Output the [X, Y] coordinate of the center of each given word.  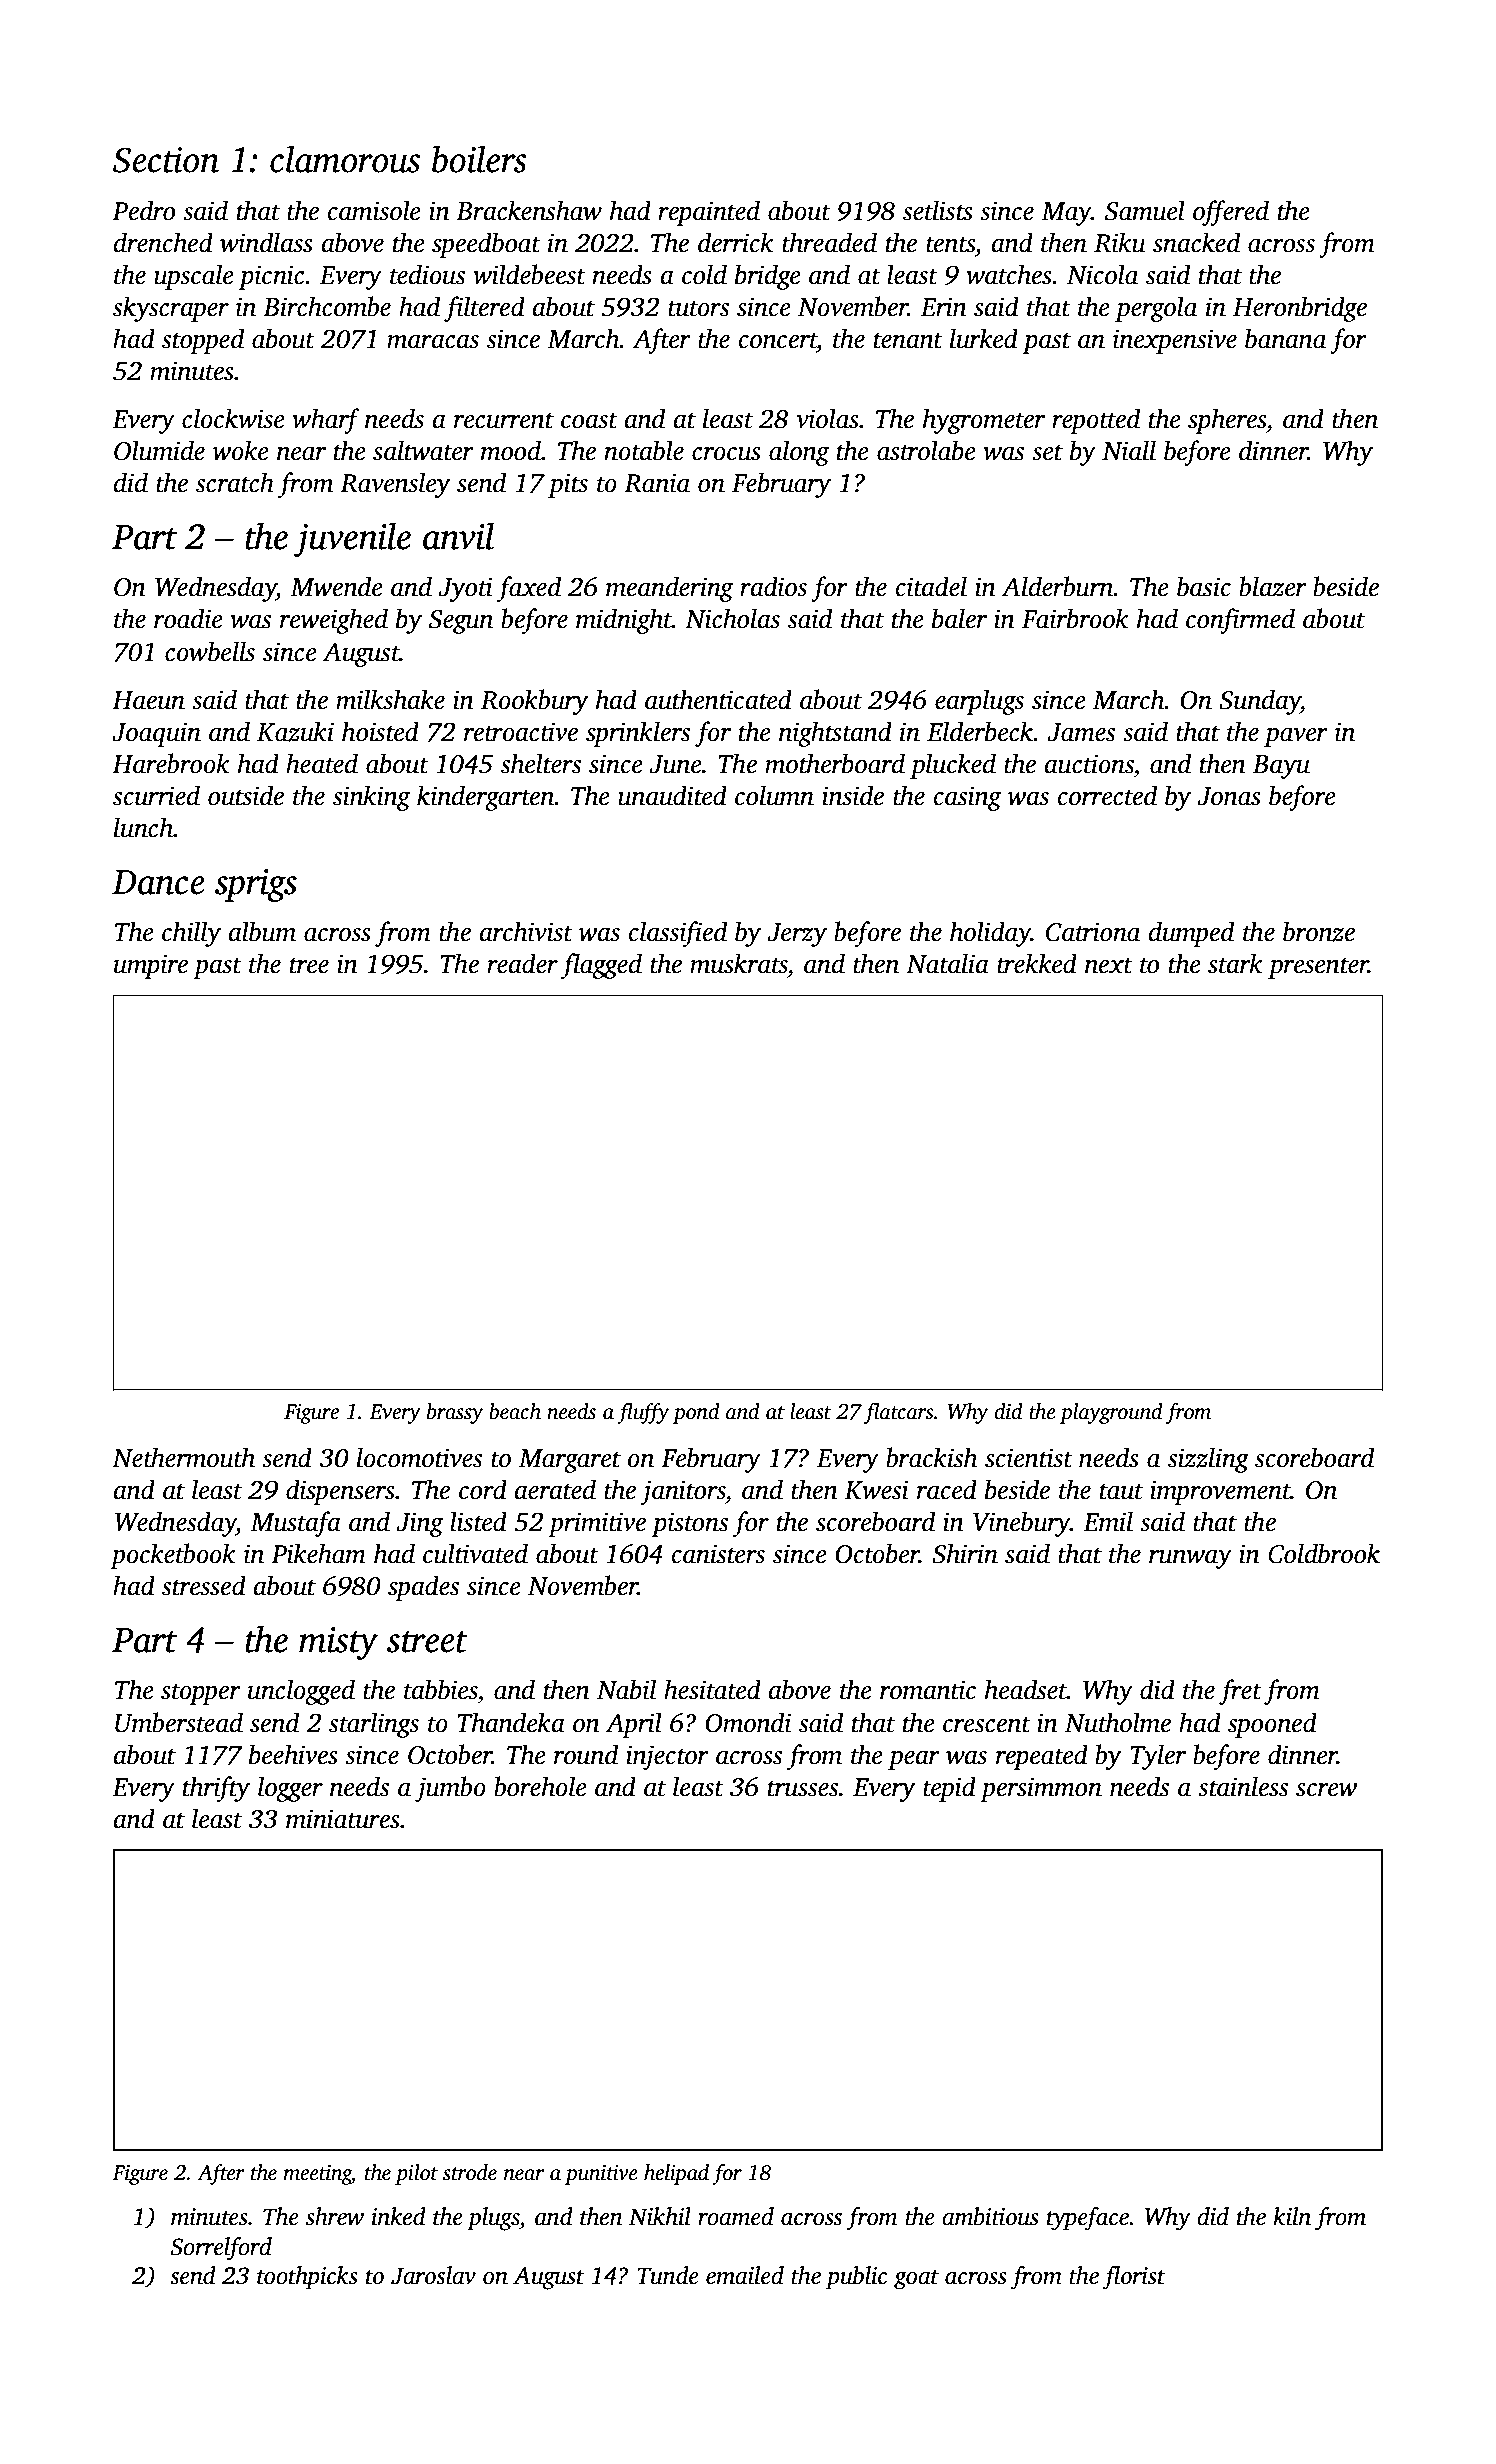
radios [773, 586]
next [1109, 965]
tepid [949, 1789]
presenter [1318, 968]
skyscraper [171, 309]
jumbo [450, 1789]
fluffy [643, 1413]
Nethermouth [183, 1457]
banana [1285, 338]
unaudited [672, 795]
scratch [235, 482]
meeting [317, 2175]
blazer [1273, 586]
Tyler [1158, 1757]
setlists [938, 210]
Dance [158, 882]
